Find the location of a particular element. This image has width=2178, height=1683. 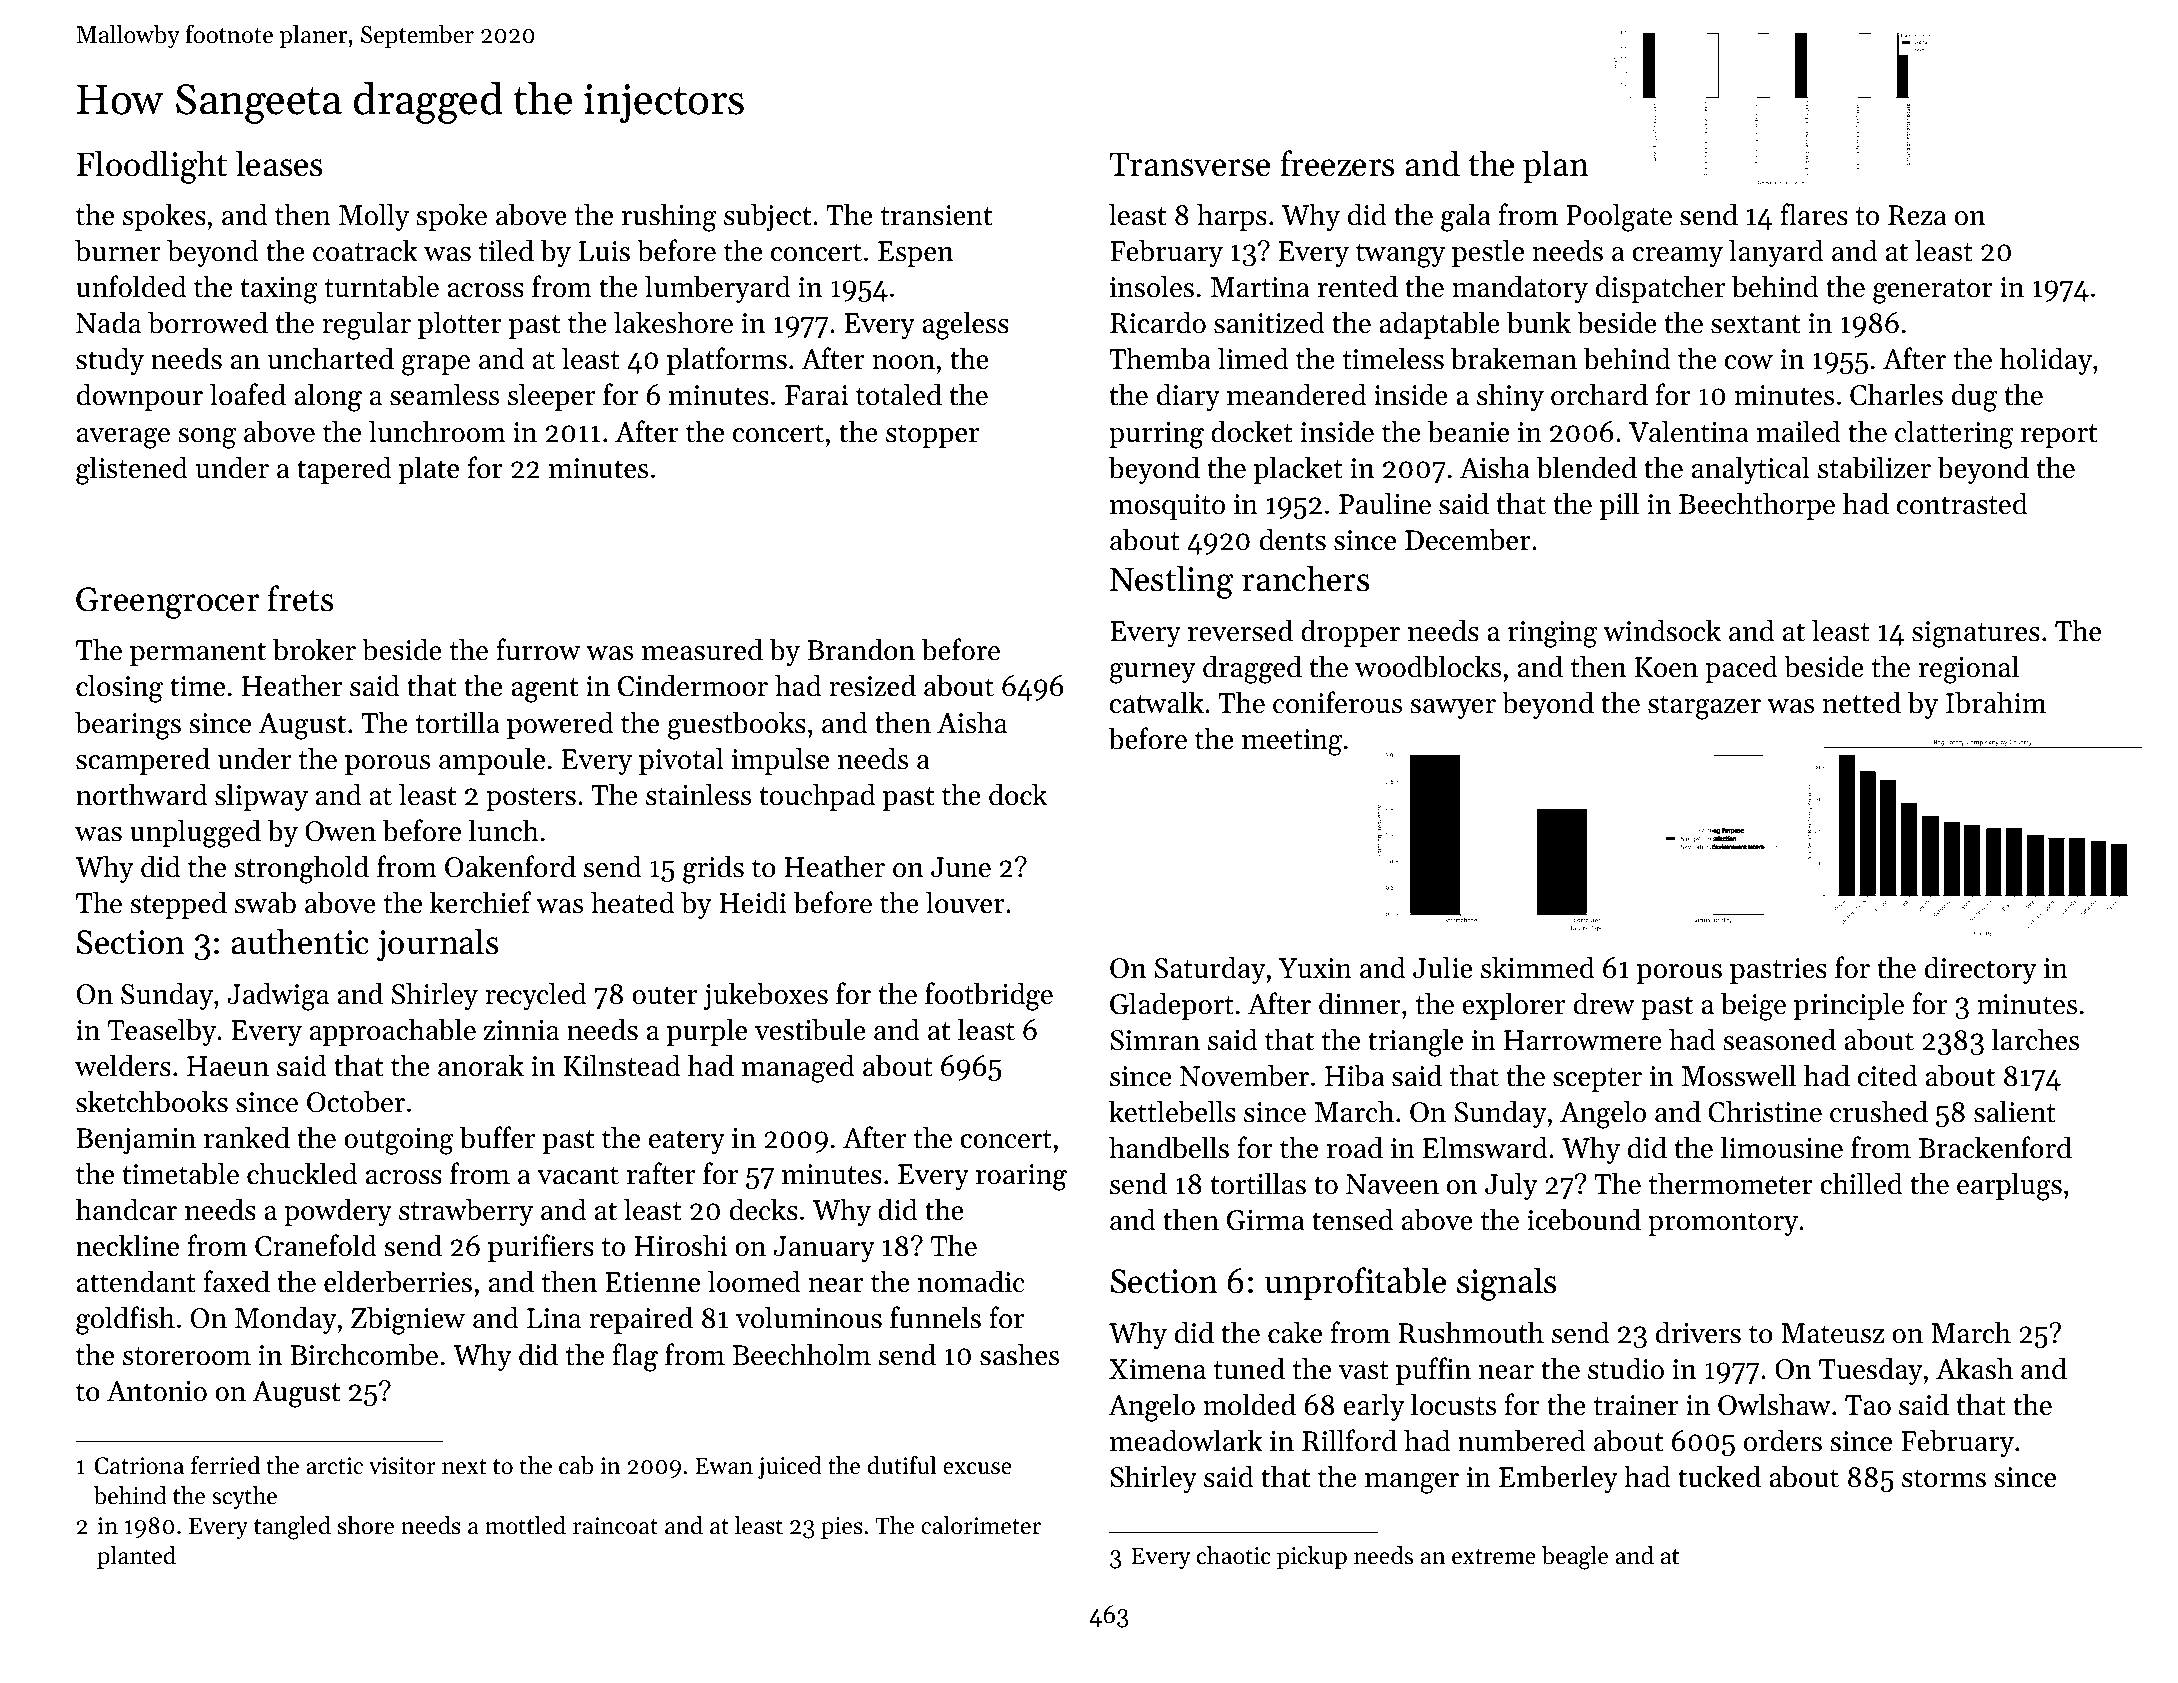

mottled is located at coordinates (525, 1525).
